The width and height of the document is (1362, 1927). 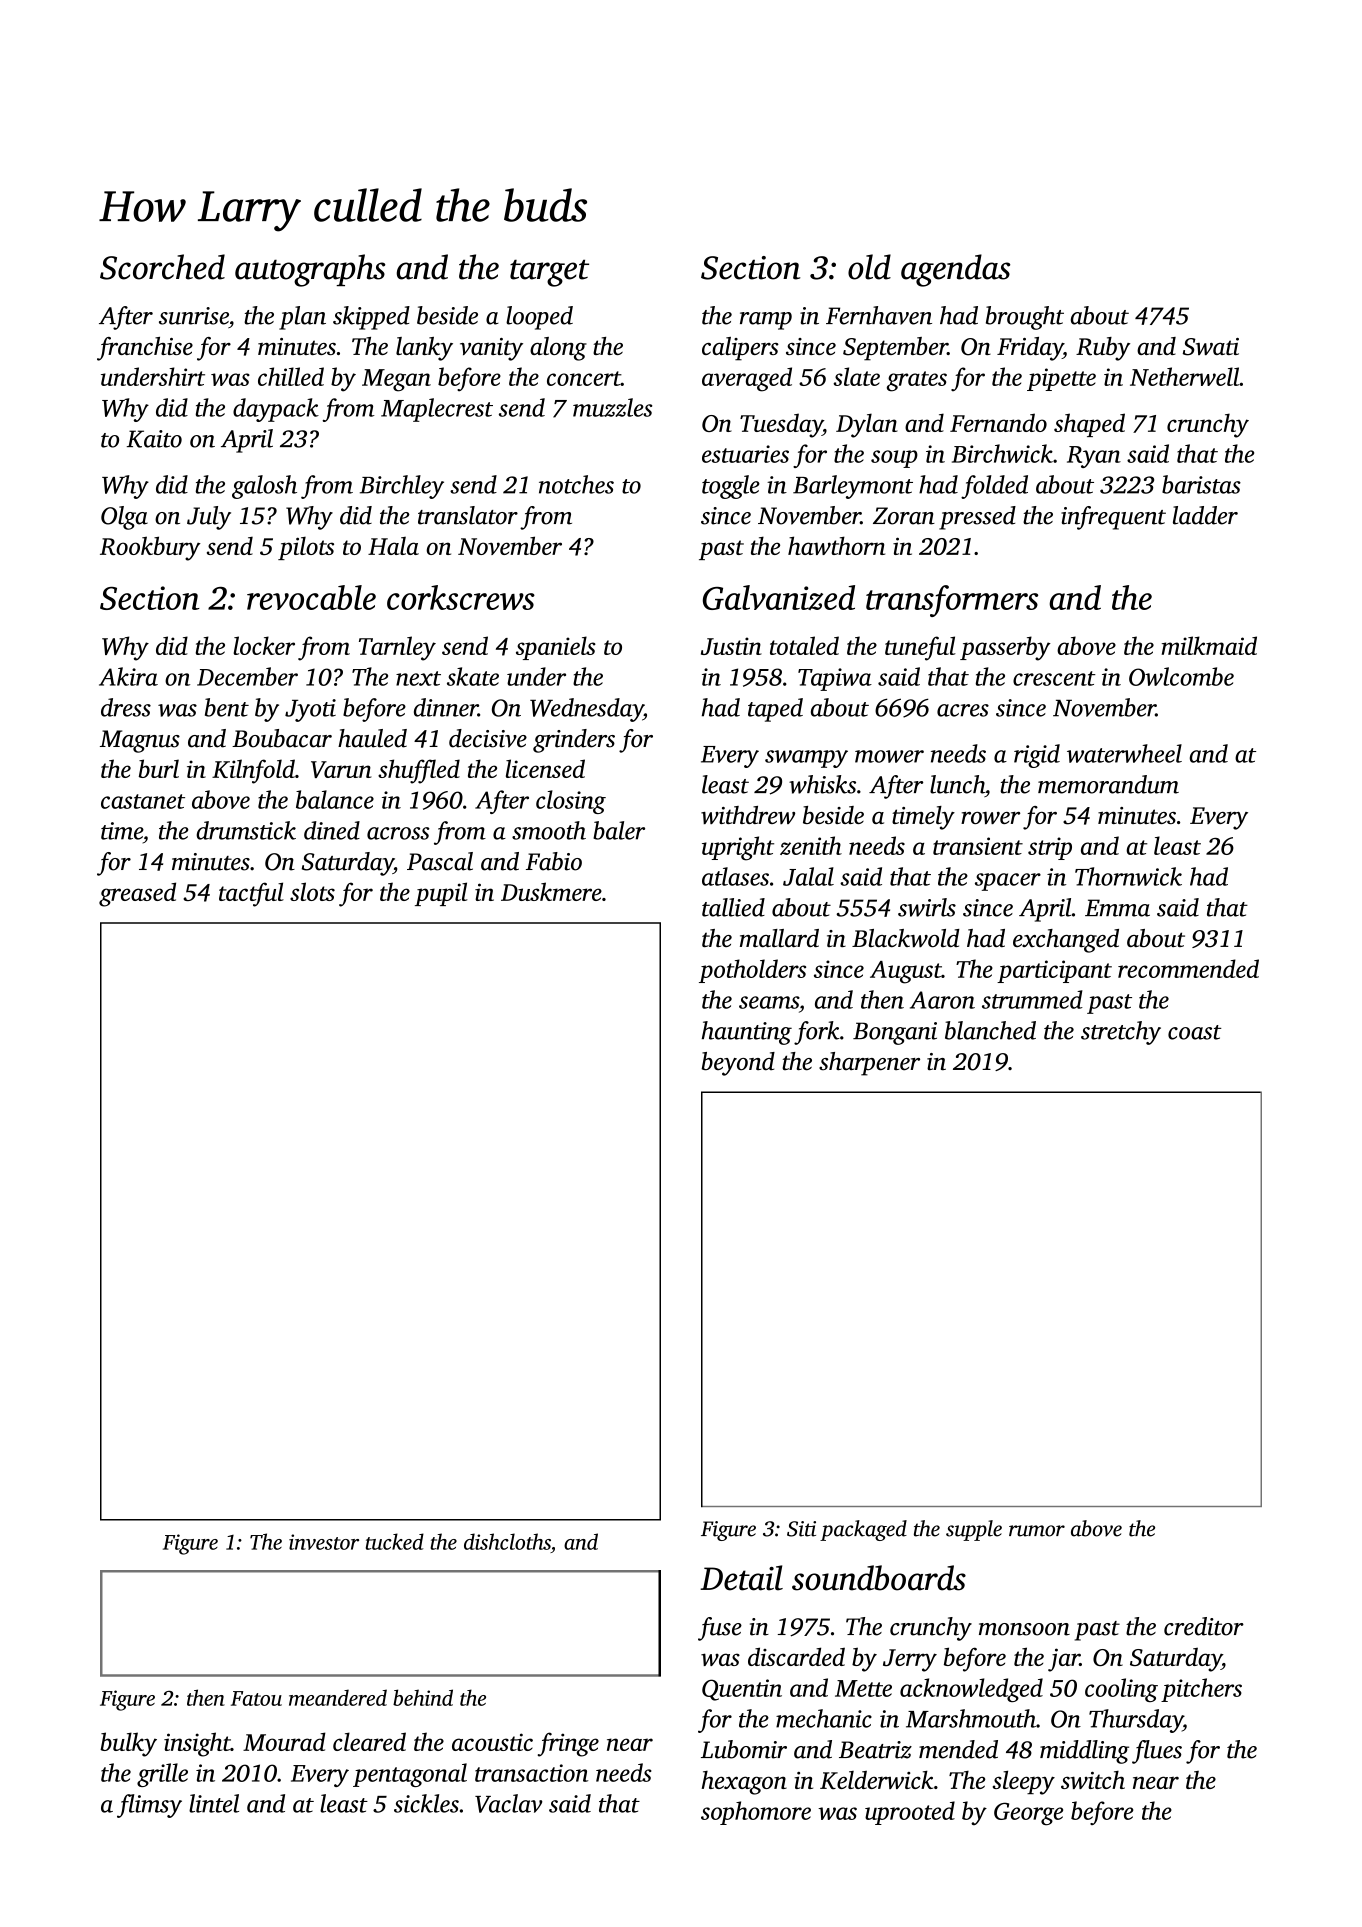 I want to click on George, so click(x=1028, y=1814).
